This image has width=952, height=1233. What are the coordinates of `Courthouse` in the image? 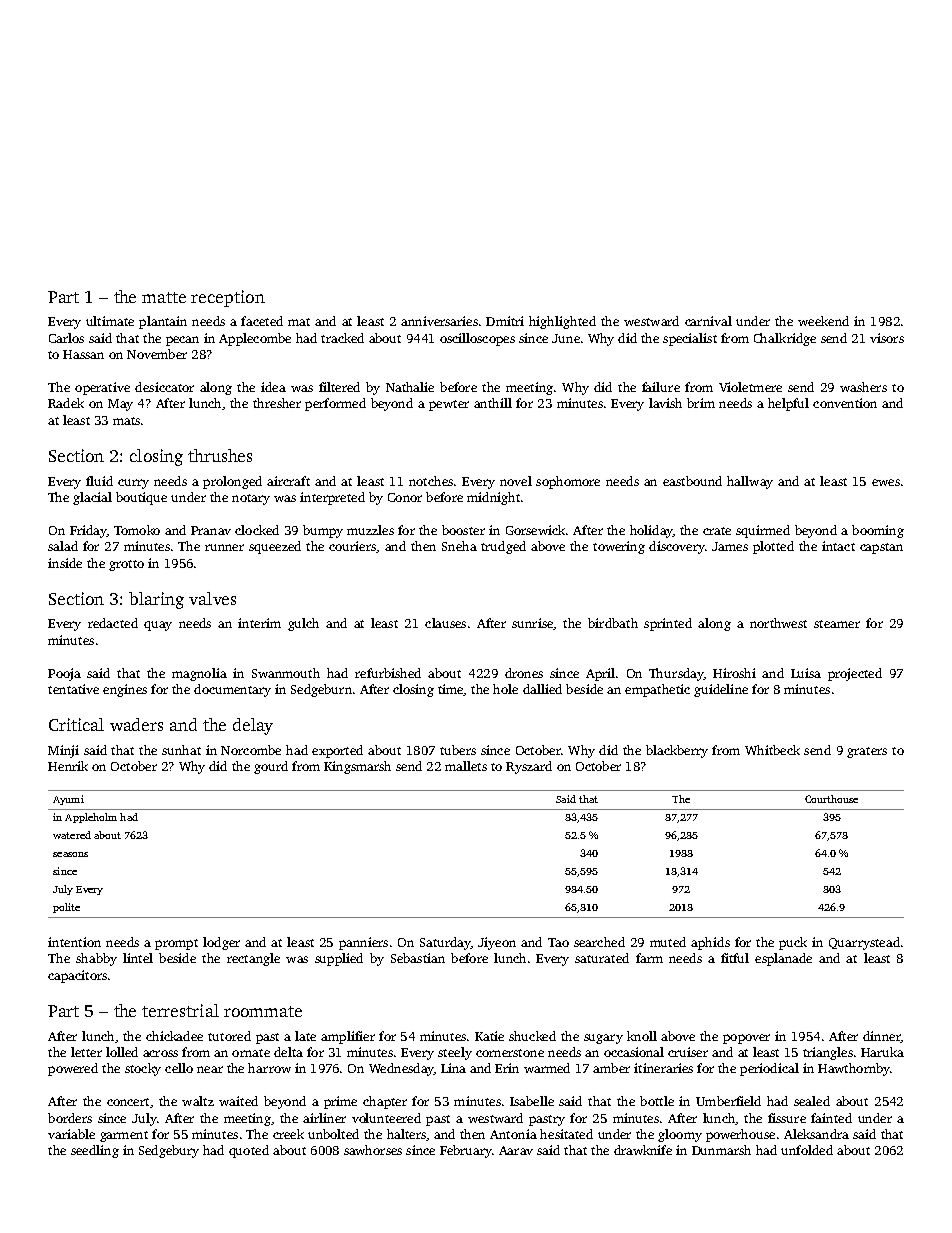 It's located at (831, 799).
